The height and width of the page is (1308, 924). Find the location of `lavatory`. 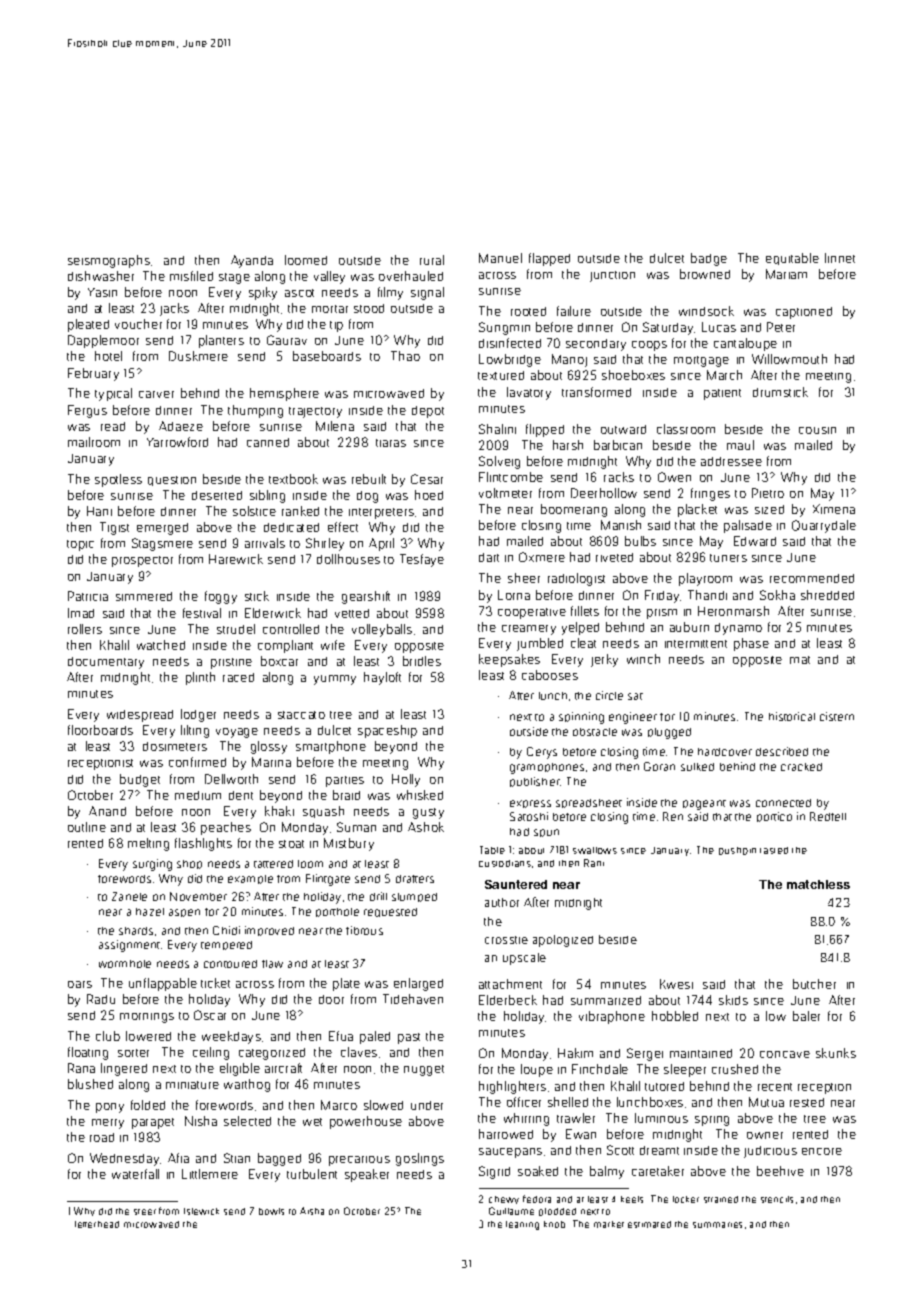

lavatory is located at coordinates (529, 393).
